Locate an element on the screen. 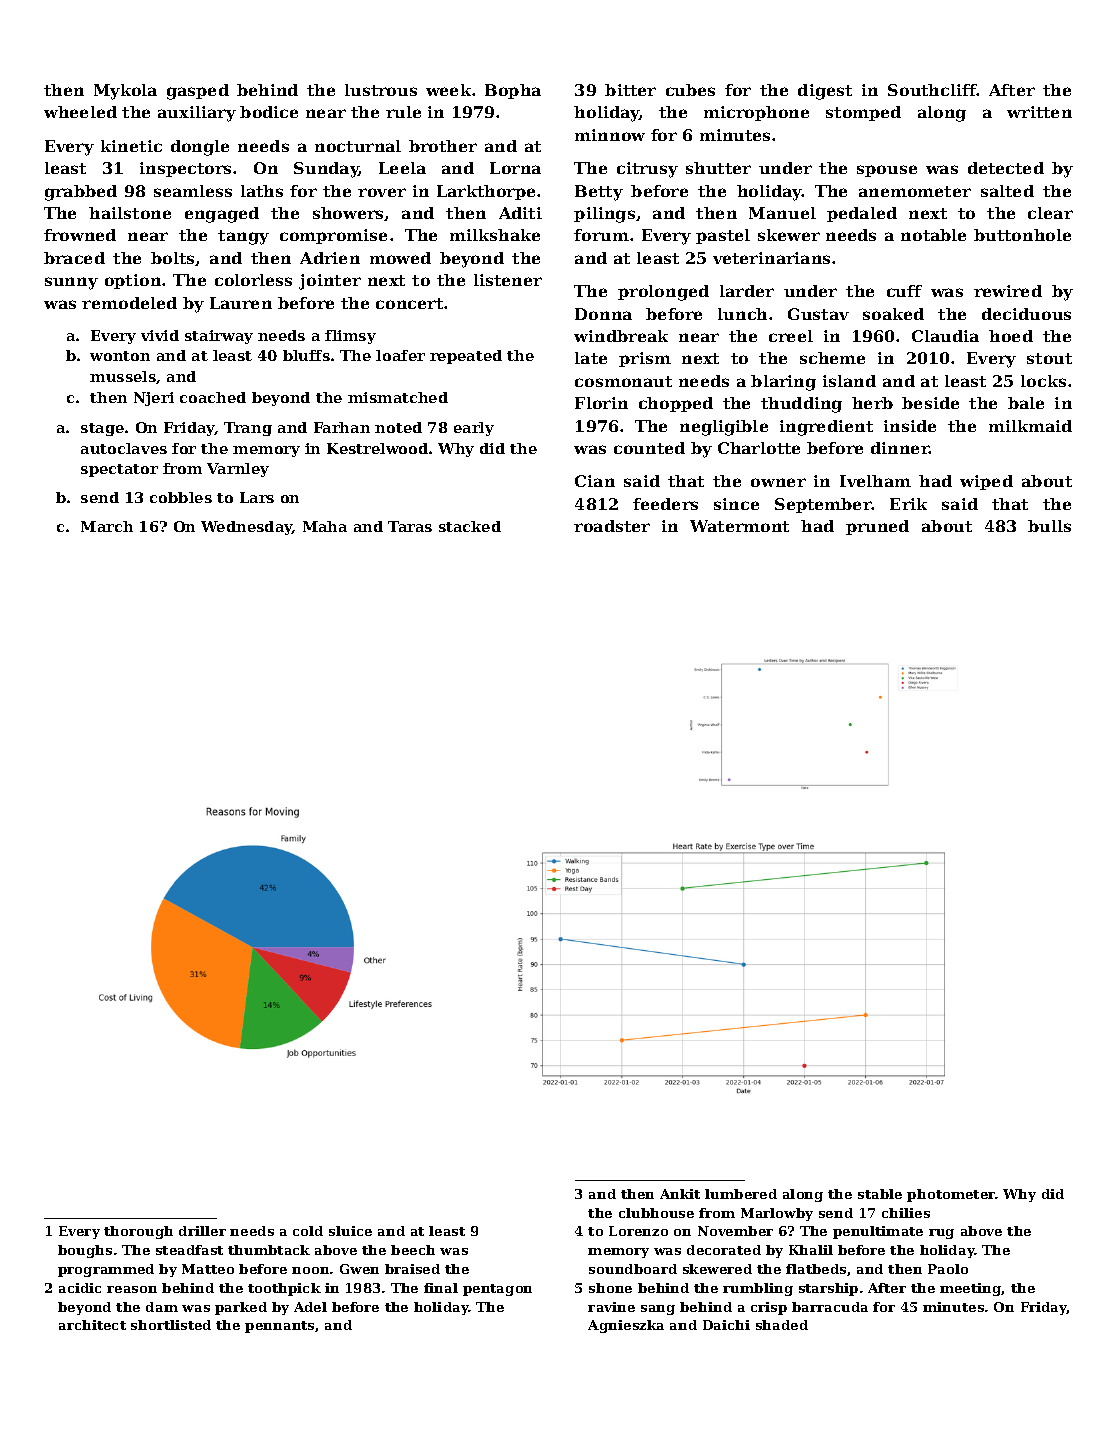  Maha is located at coordinates (325, 526).
